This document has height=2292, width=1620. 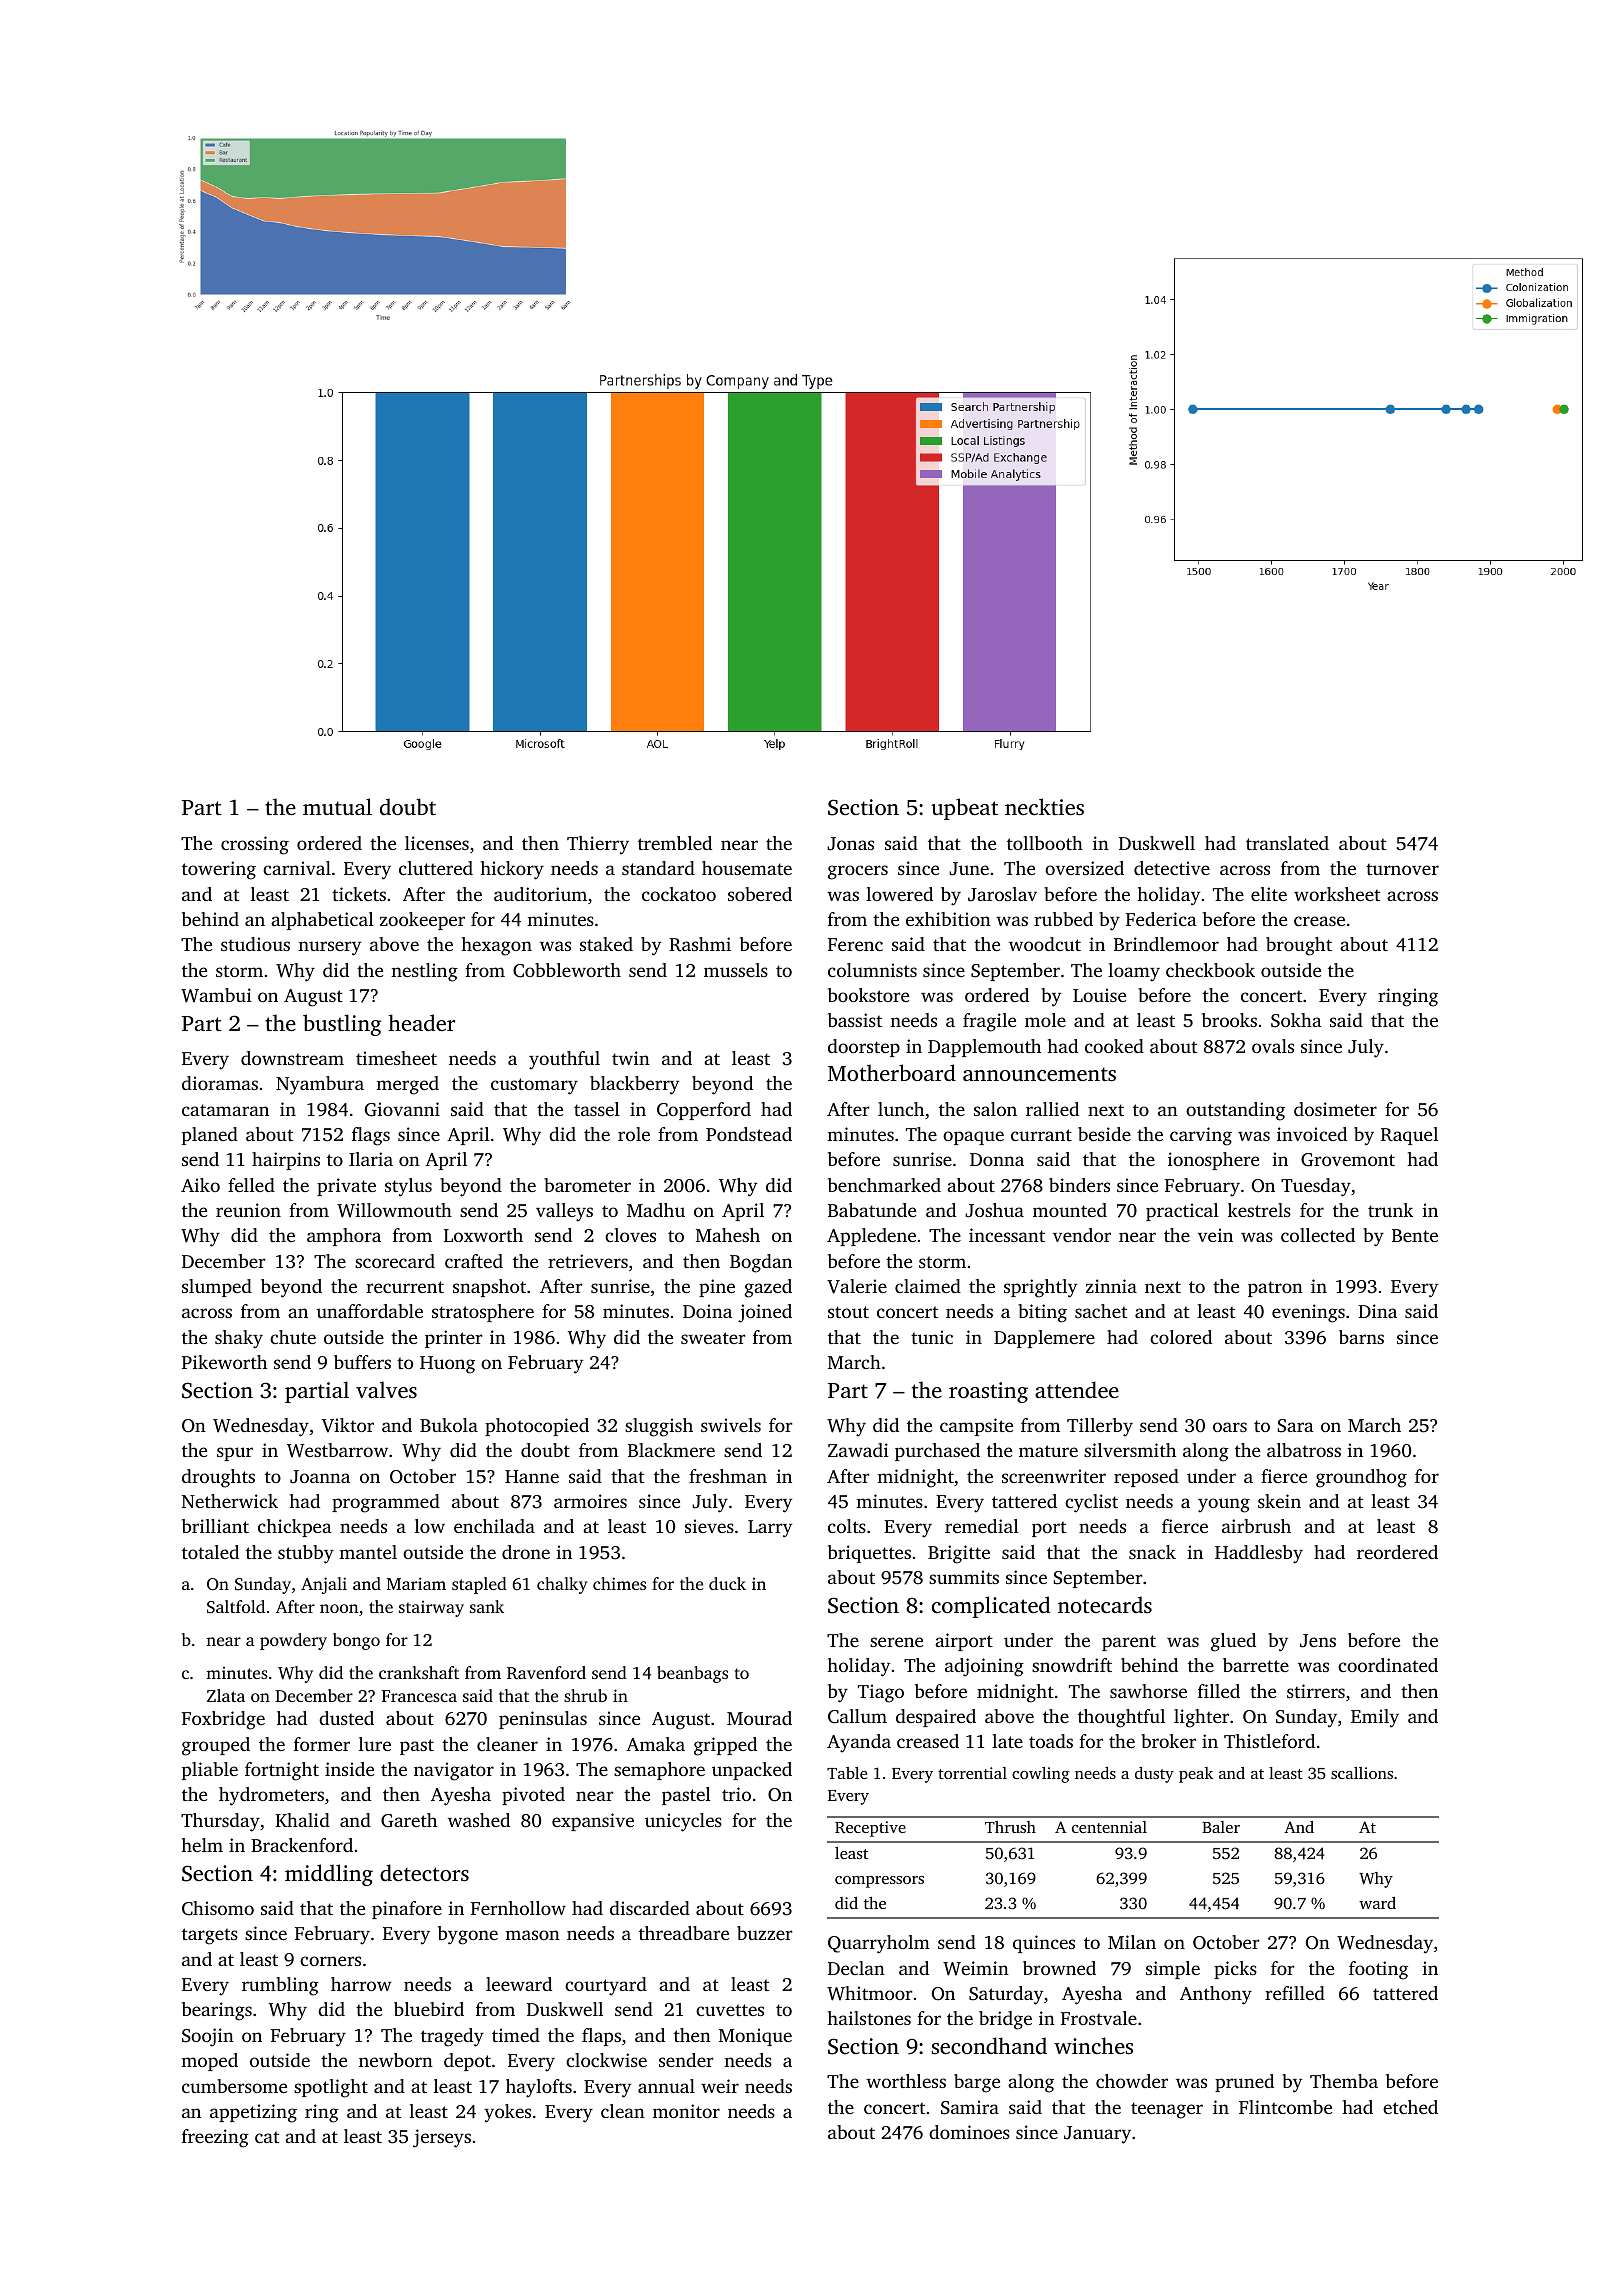 What do you see at coordinates (442, 2138) in the document?
I see `jerseys` at bounding box center [442, 2138].
